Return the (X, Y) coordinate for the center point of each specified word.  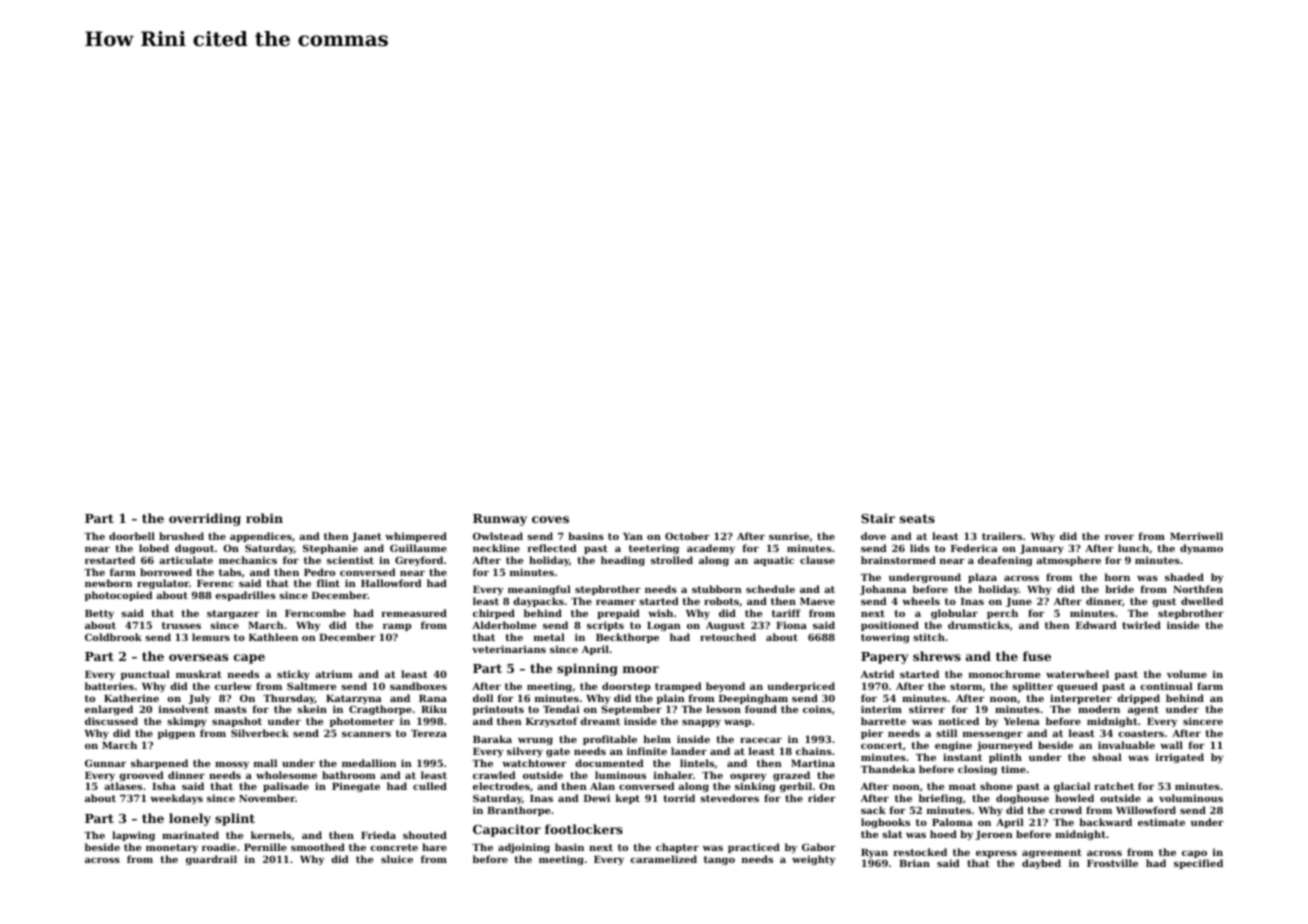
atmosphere (1068, 561)
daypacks (538, 602)
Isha (164, 786)
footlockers (584, 829)
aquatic (774, 561)
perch (1002, 614)
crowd (1065, 810)
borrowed (166, 572)
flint (328, 583)
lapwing (133, 836)
